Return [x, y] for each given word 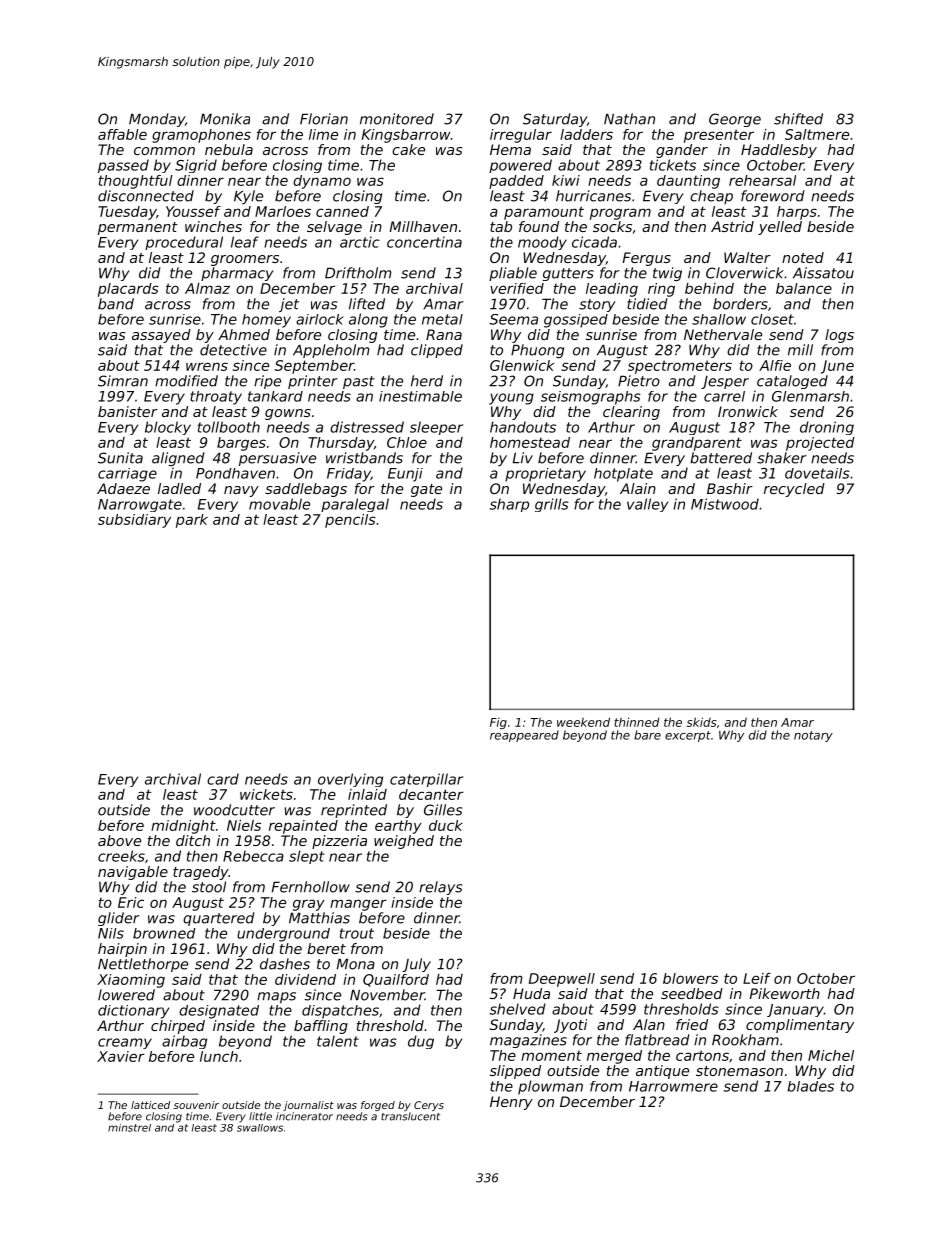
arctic [360, 242]
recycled [794, 490]
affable [122, 134]
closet [772, 319]
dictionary [133, 1012]
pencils [350, 521]
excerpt [688, 736]
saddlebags [306, 490]
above [119, 840]
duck [446, 825]
